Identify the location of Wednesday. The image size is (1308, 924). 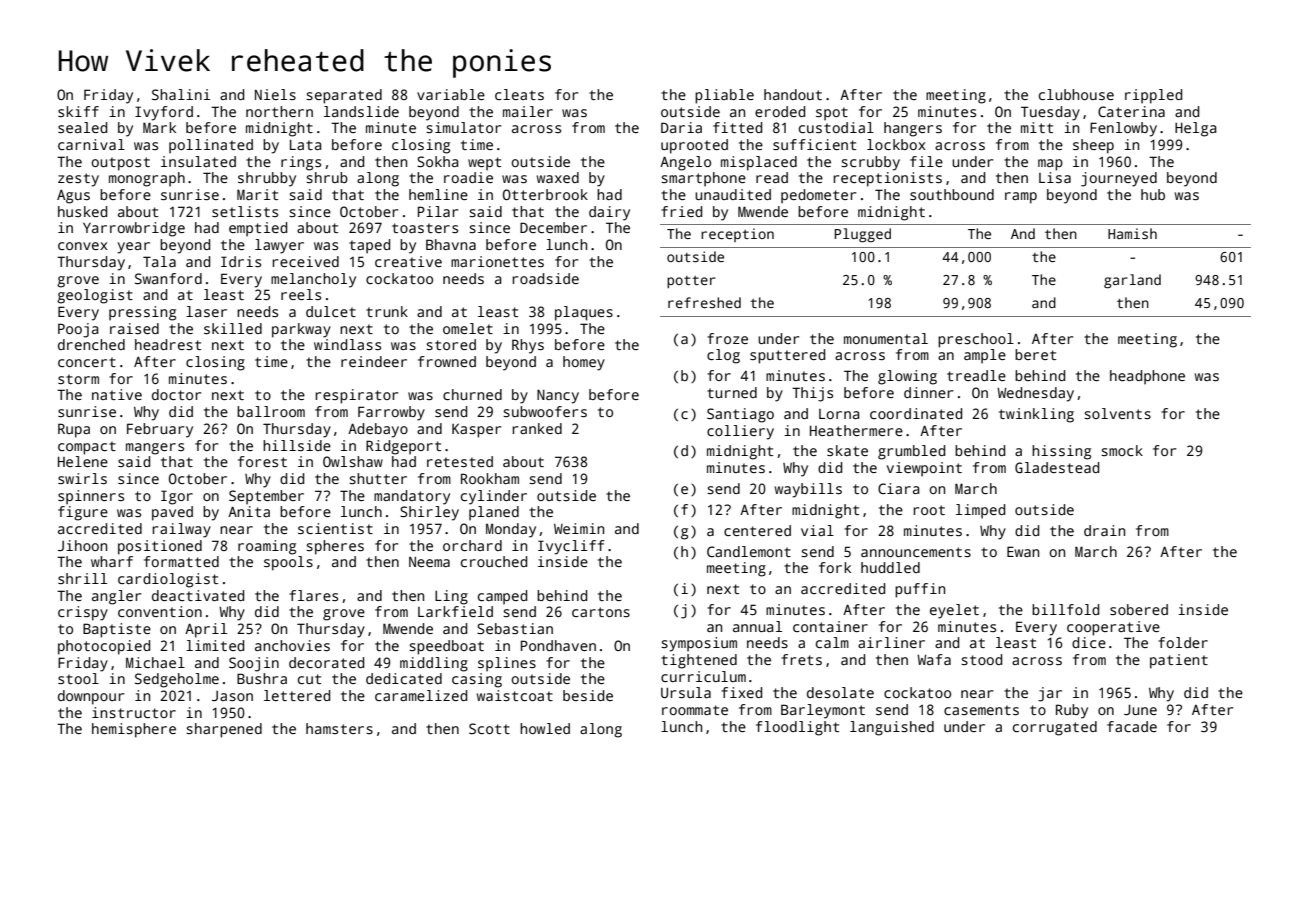
(1035, 394).
